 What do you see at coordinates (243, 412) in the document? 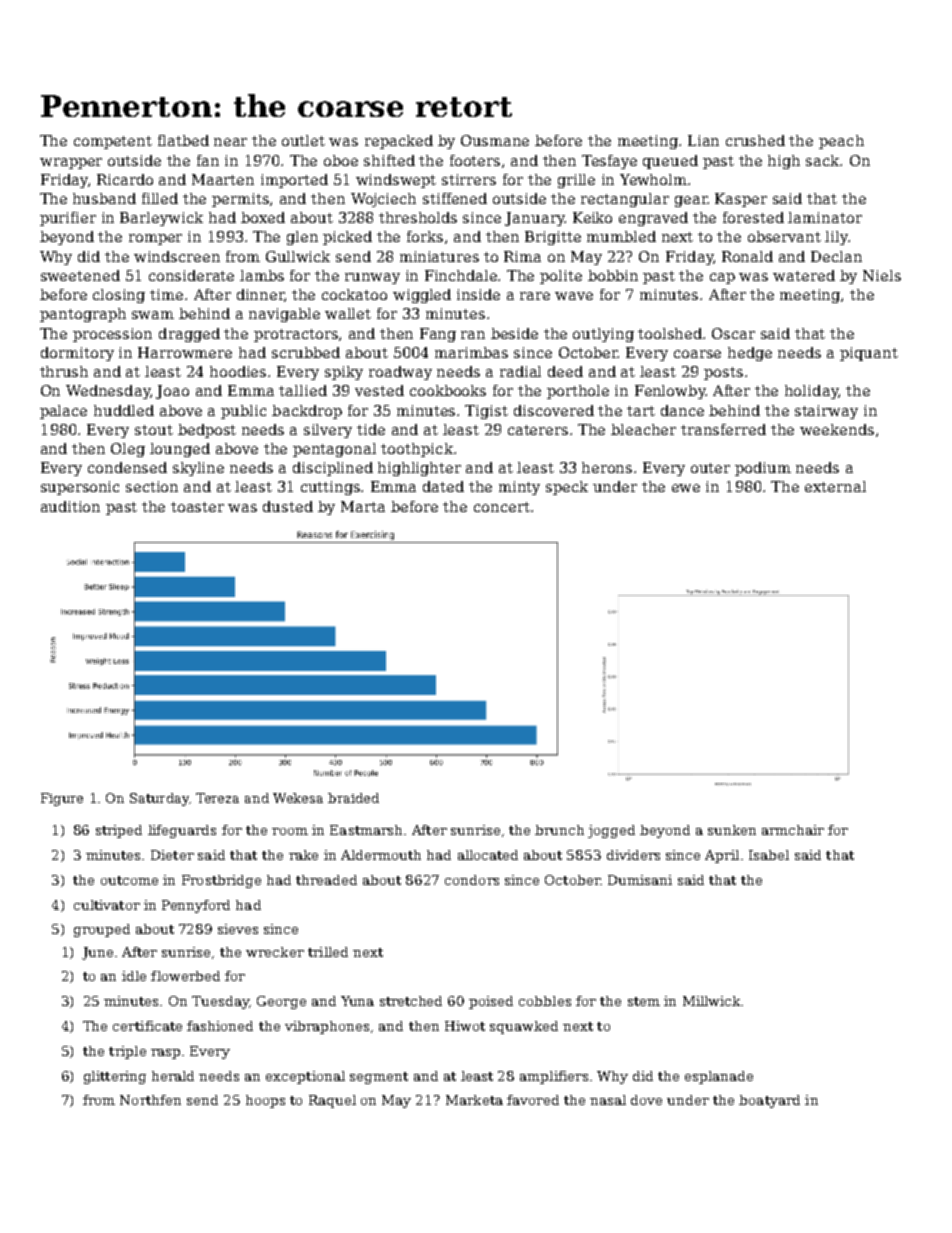
I see `public` at bounding box center [243, 412].
